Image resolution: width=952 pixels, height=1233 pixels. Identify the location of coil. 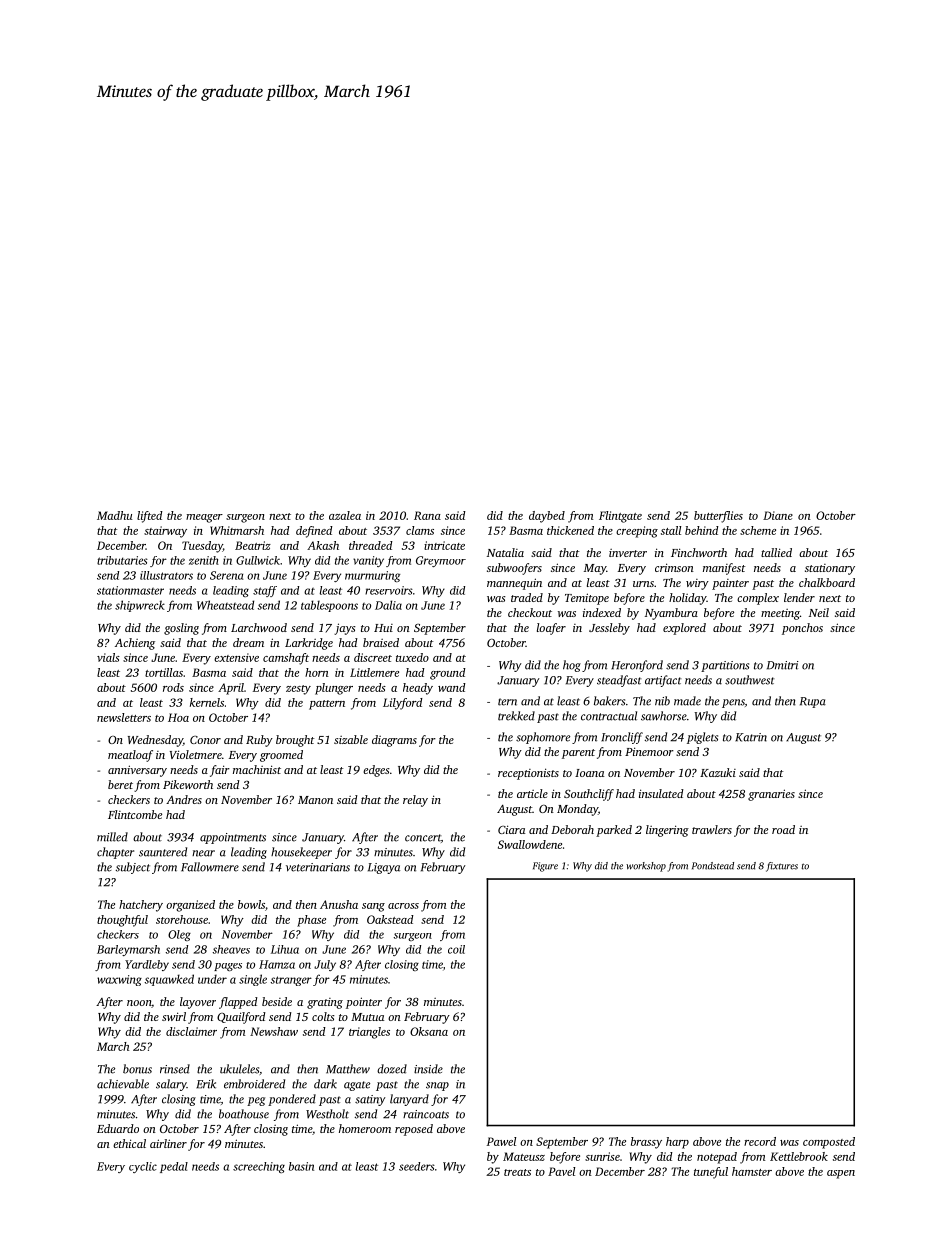
(456, 949).
